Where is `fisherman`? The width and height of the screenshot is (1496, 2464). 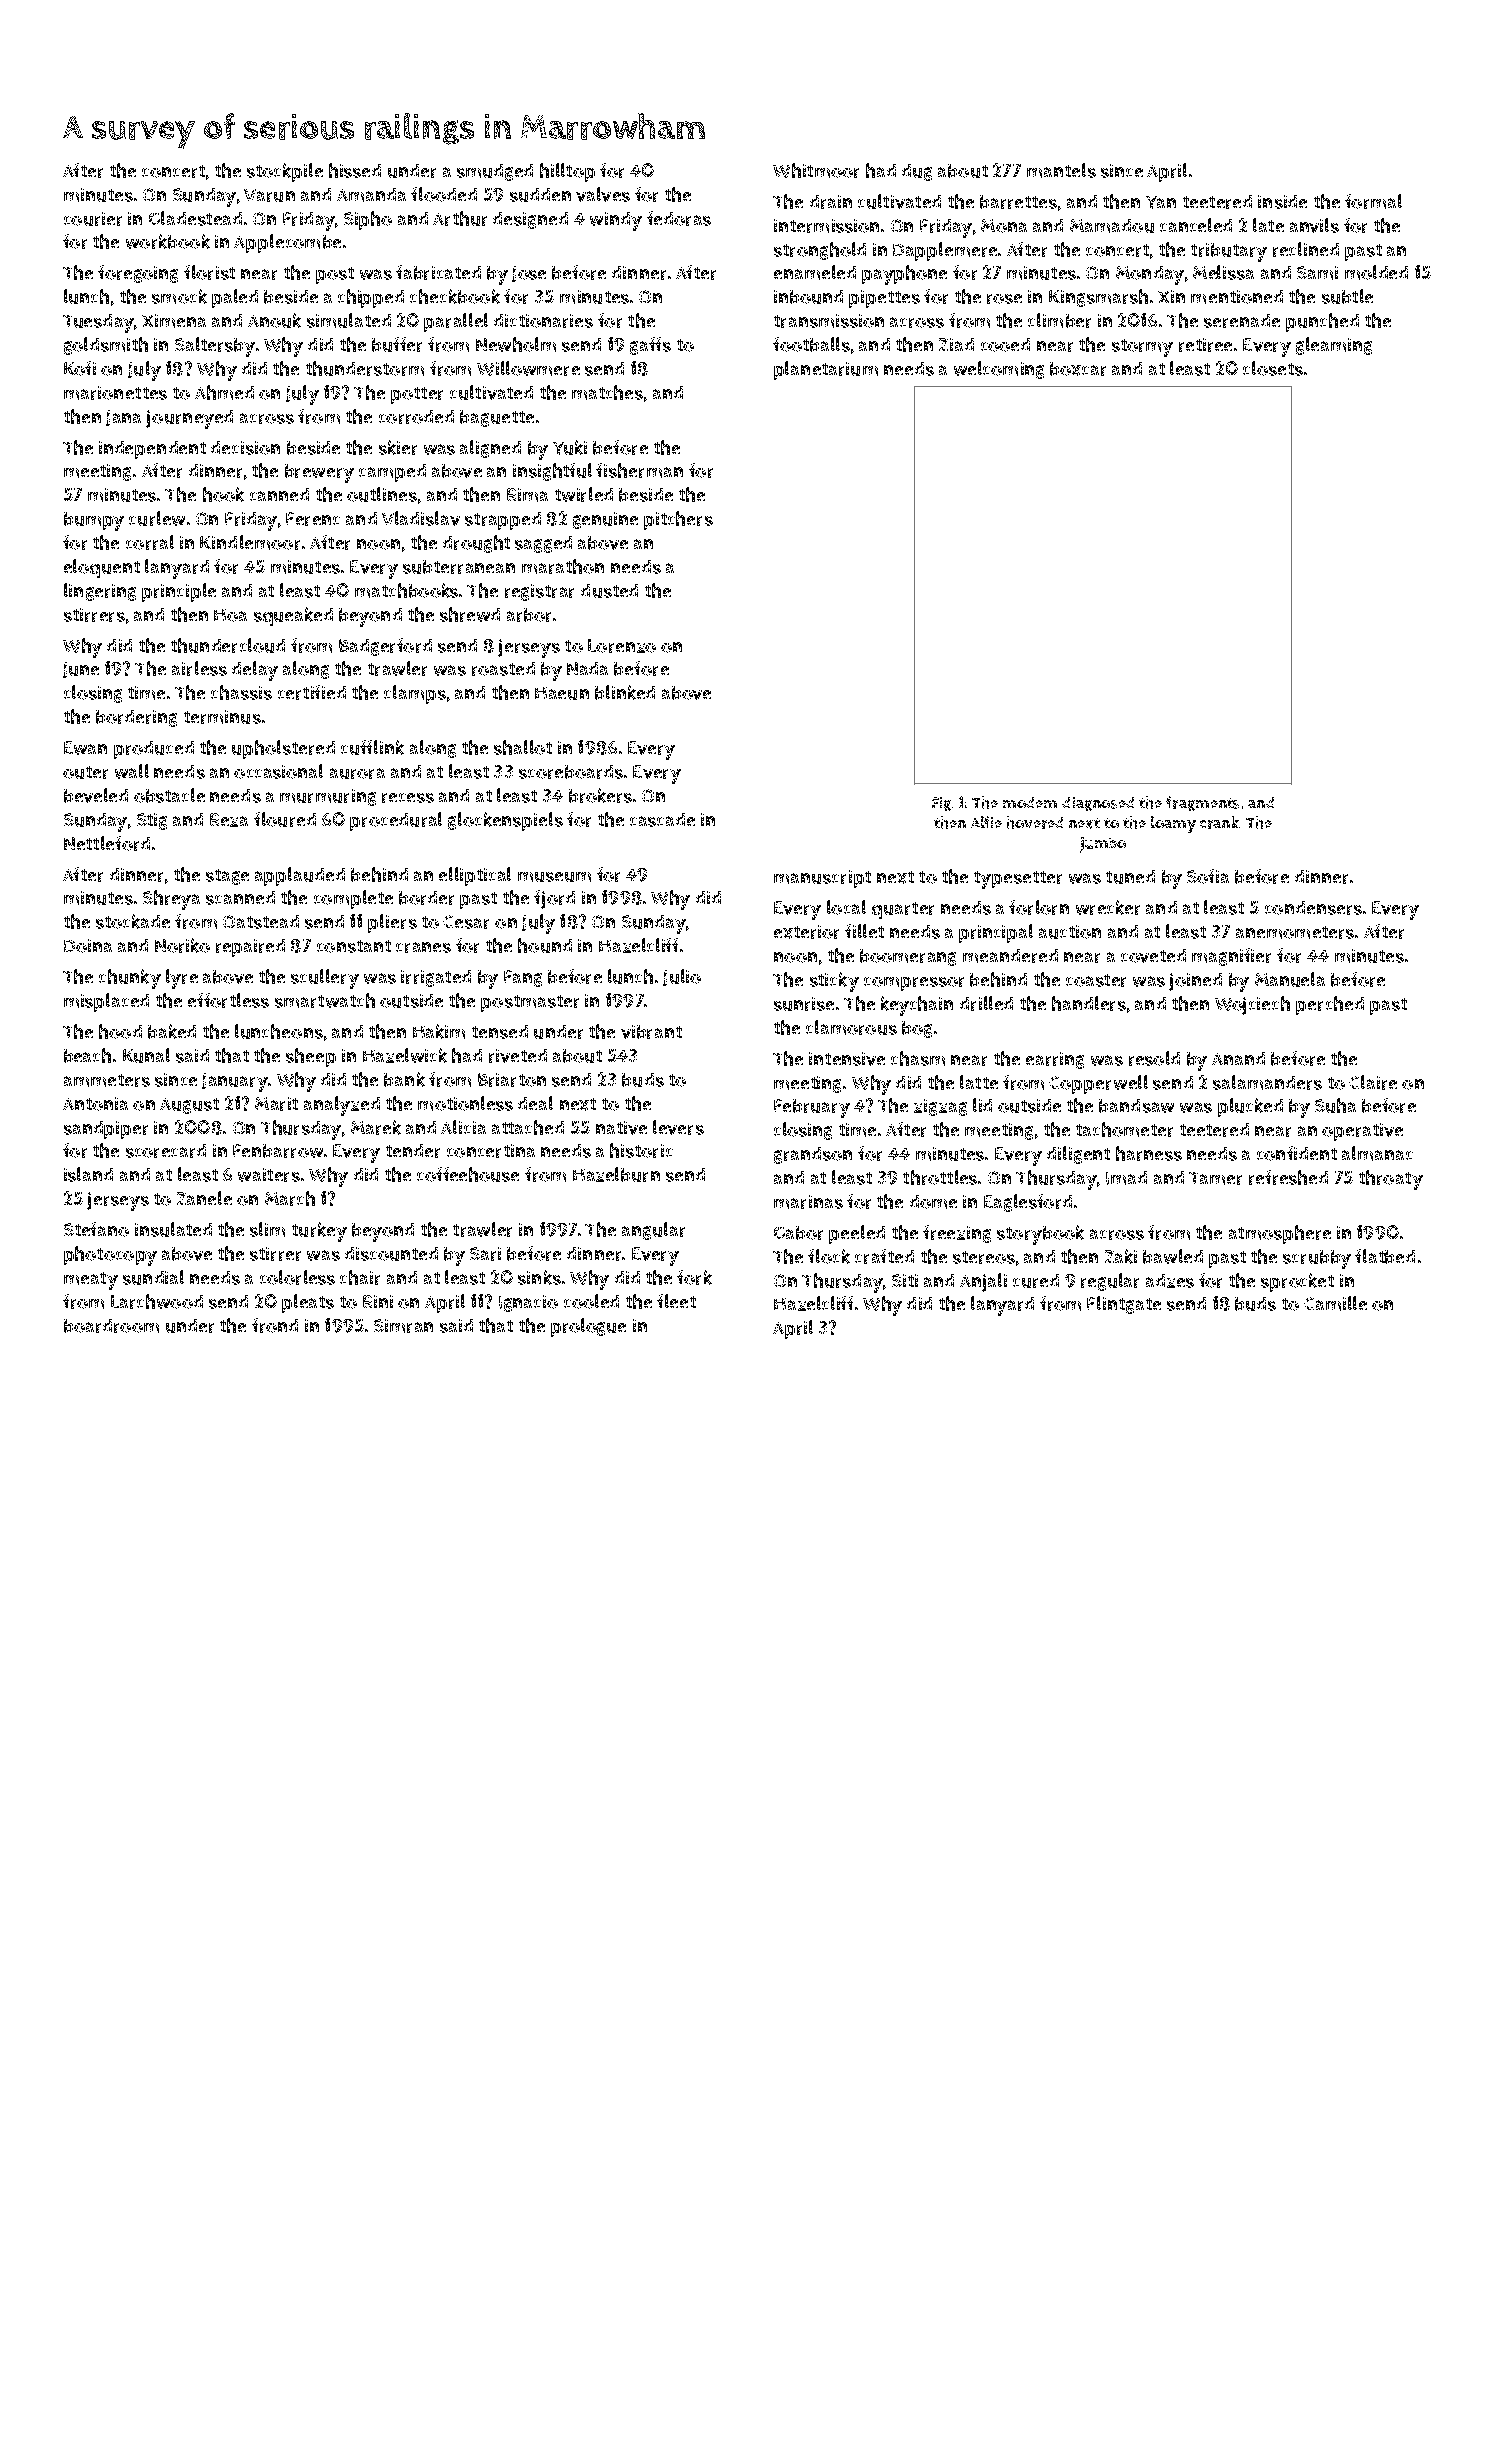 fisherman is located at coordinates (639, 470).
